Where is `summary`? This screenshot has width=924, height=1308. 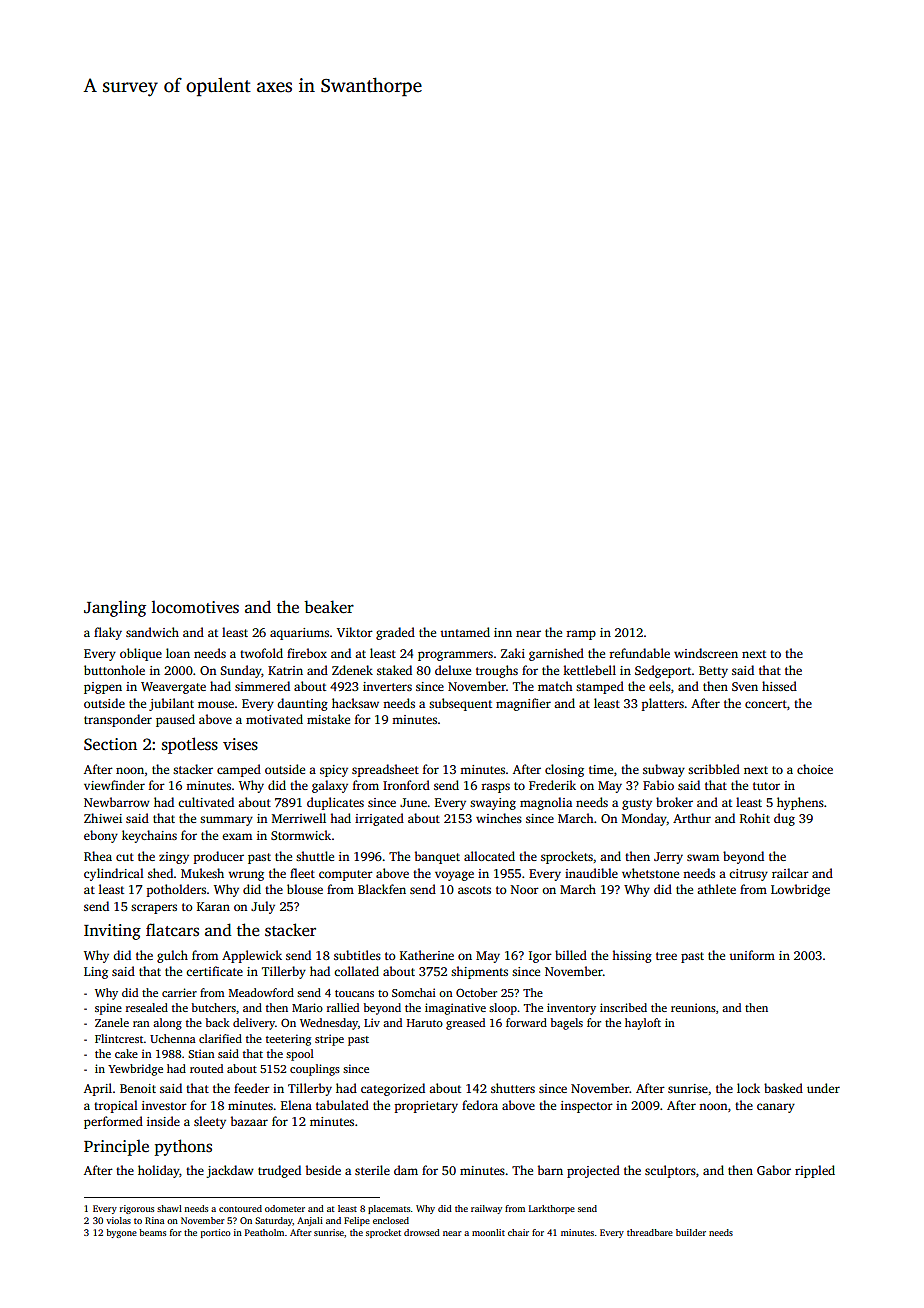 summary is located at coordinates (226, 821).
